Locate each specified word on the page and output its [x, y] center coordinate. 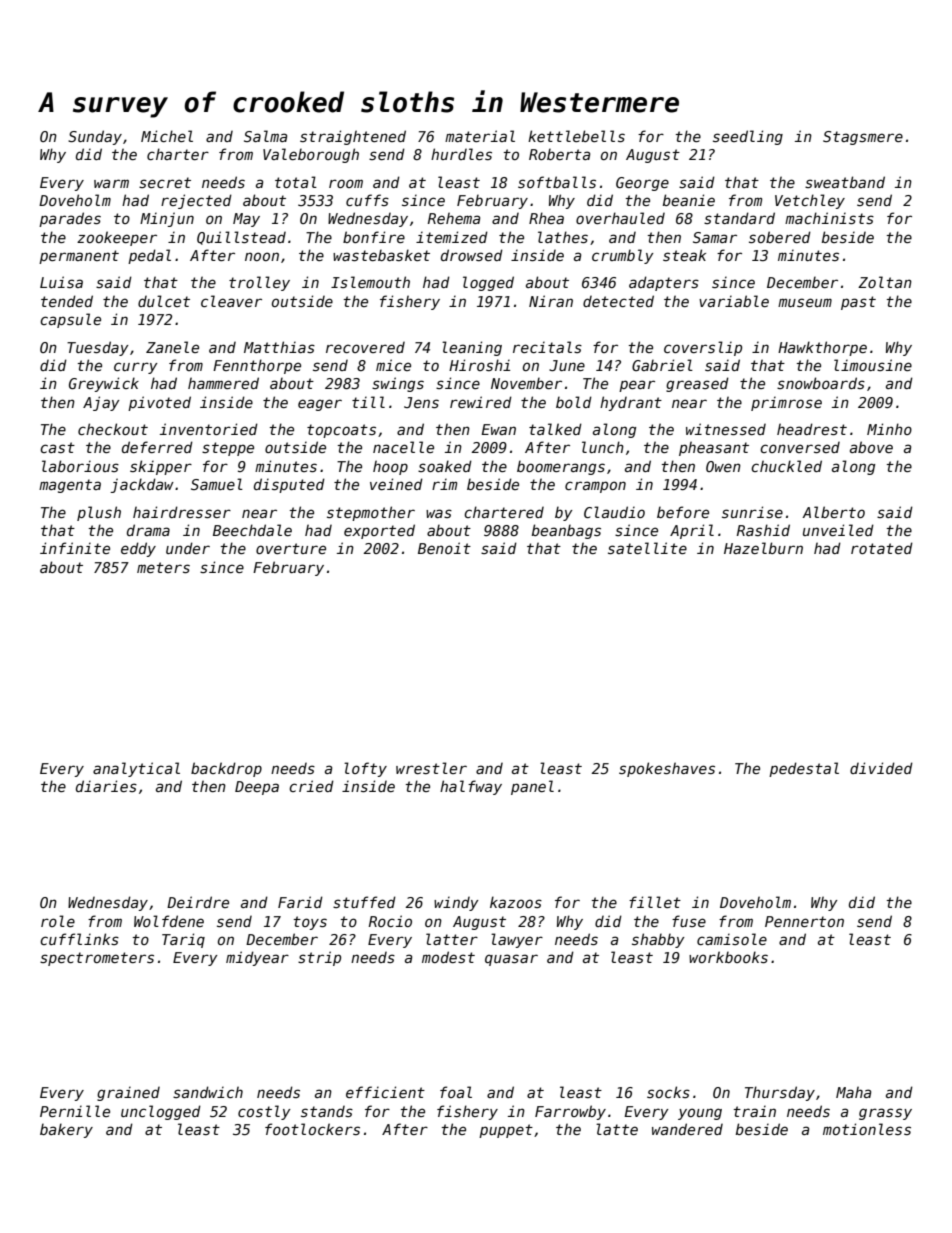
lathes [563, 237]
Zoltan [885, 282]
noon [262, 256]
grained [128, 1093]
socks [668, 1092]
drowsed [472, 255]
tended [67, 301]
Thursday [780, 1093]
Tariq [183, 940]
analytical [136, 769]
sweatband [845, 182]
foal [456, 1092]
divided [881, 768]
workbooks [728, 957]
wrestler [431, 768]
